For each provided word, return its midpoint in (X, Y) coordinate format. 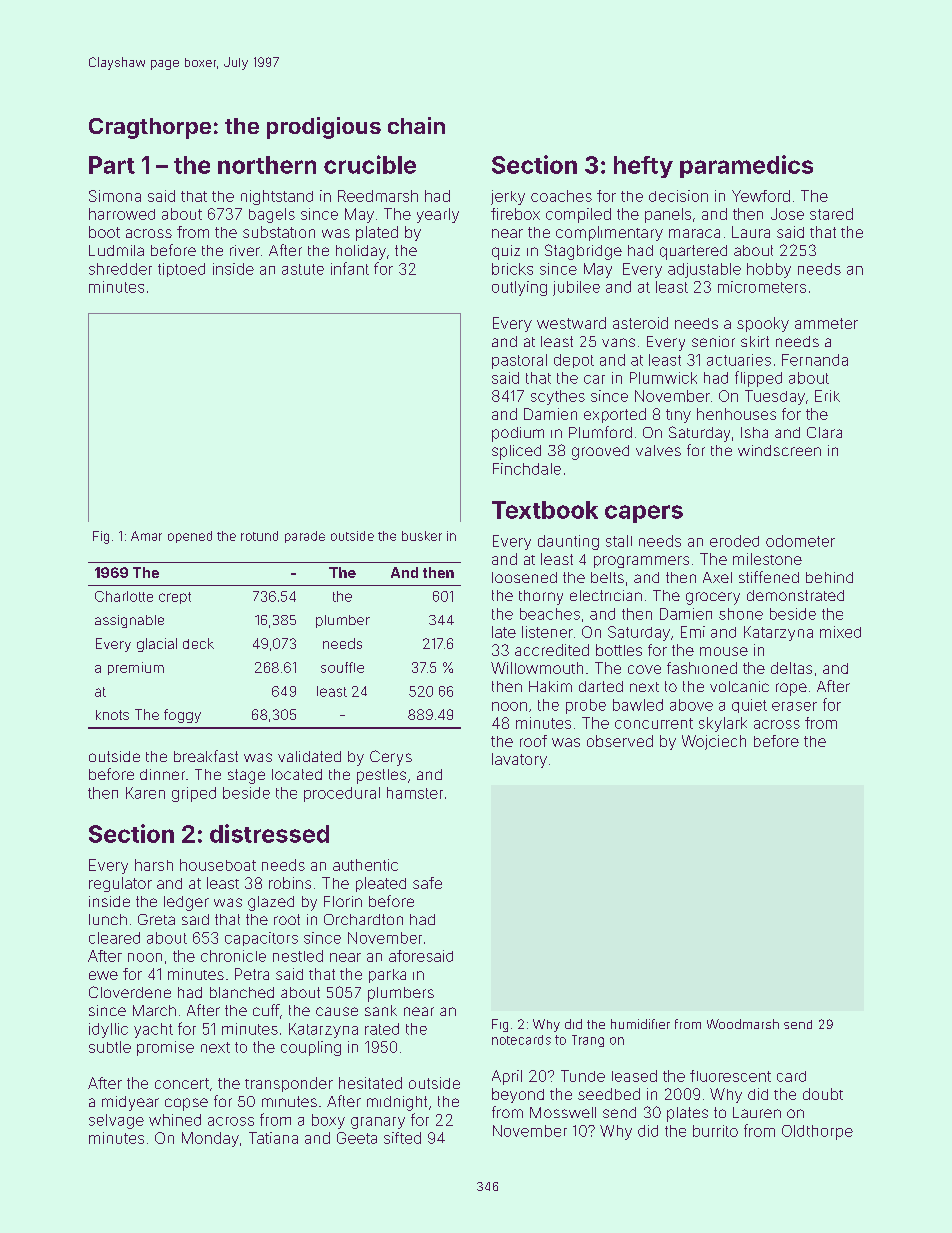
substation (279, 232)
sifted (402, 1138)
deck (198, 643)
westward (571, 323)
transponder (289, 1084)
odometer (800, 541)
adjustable (704, 270)
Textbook (545, 510)
